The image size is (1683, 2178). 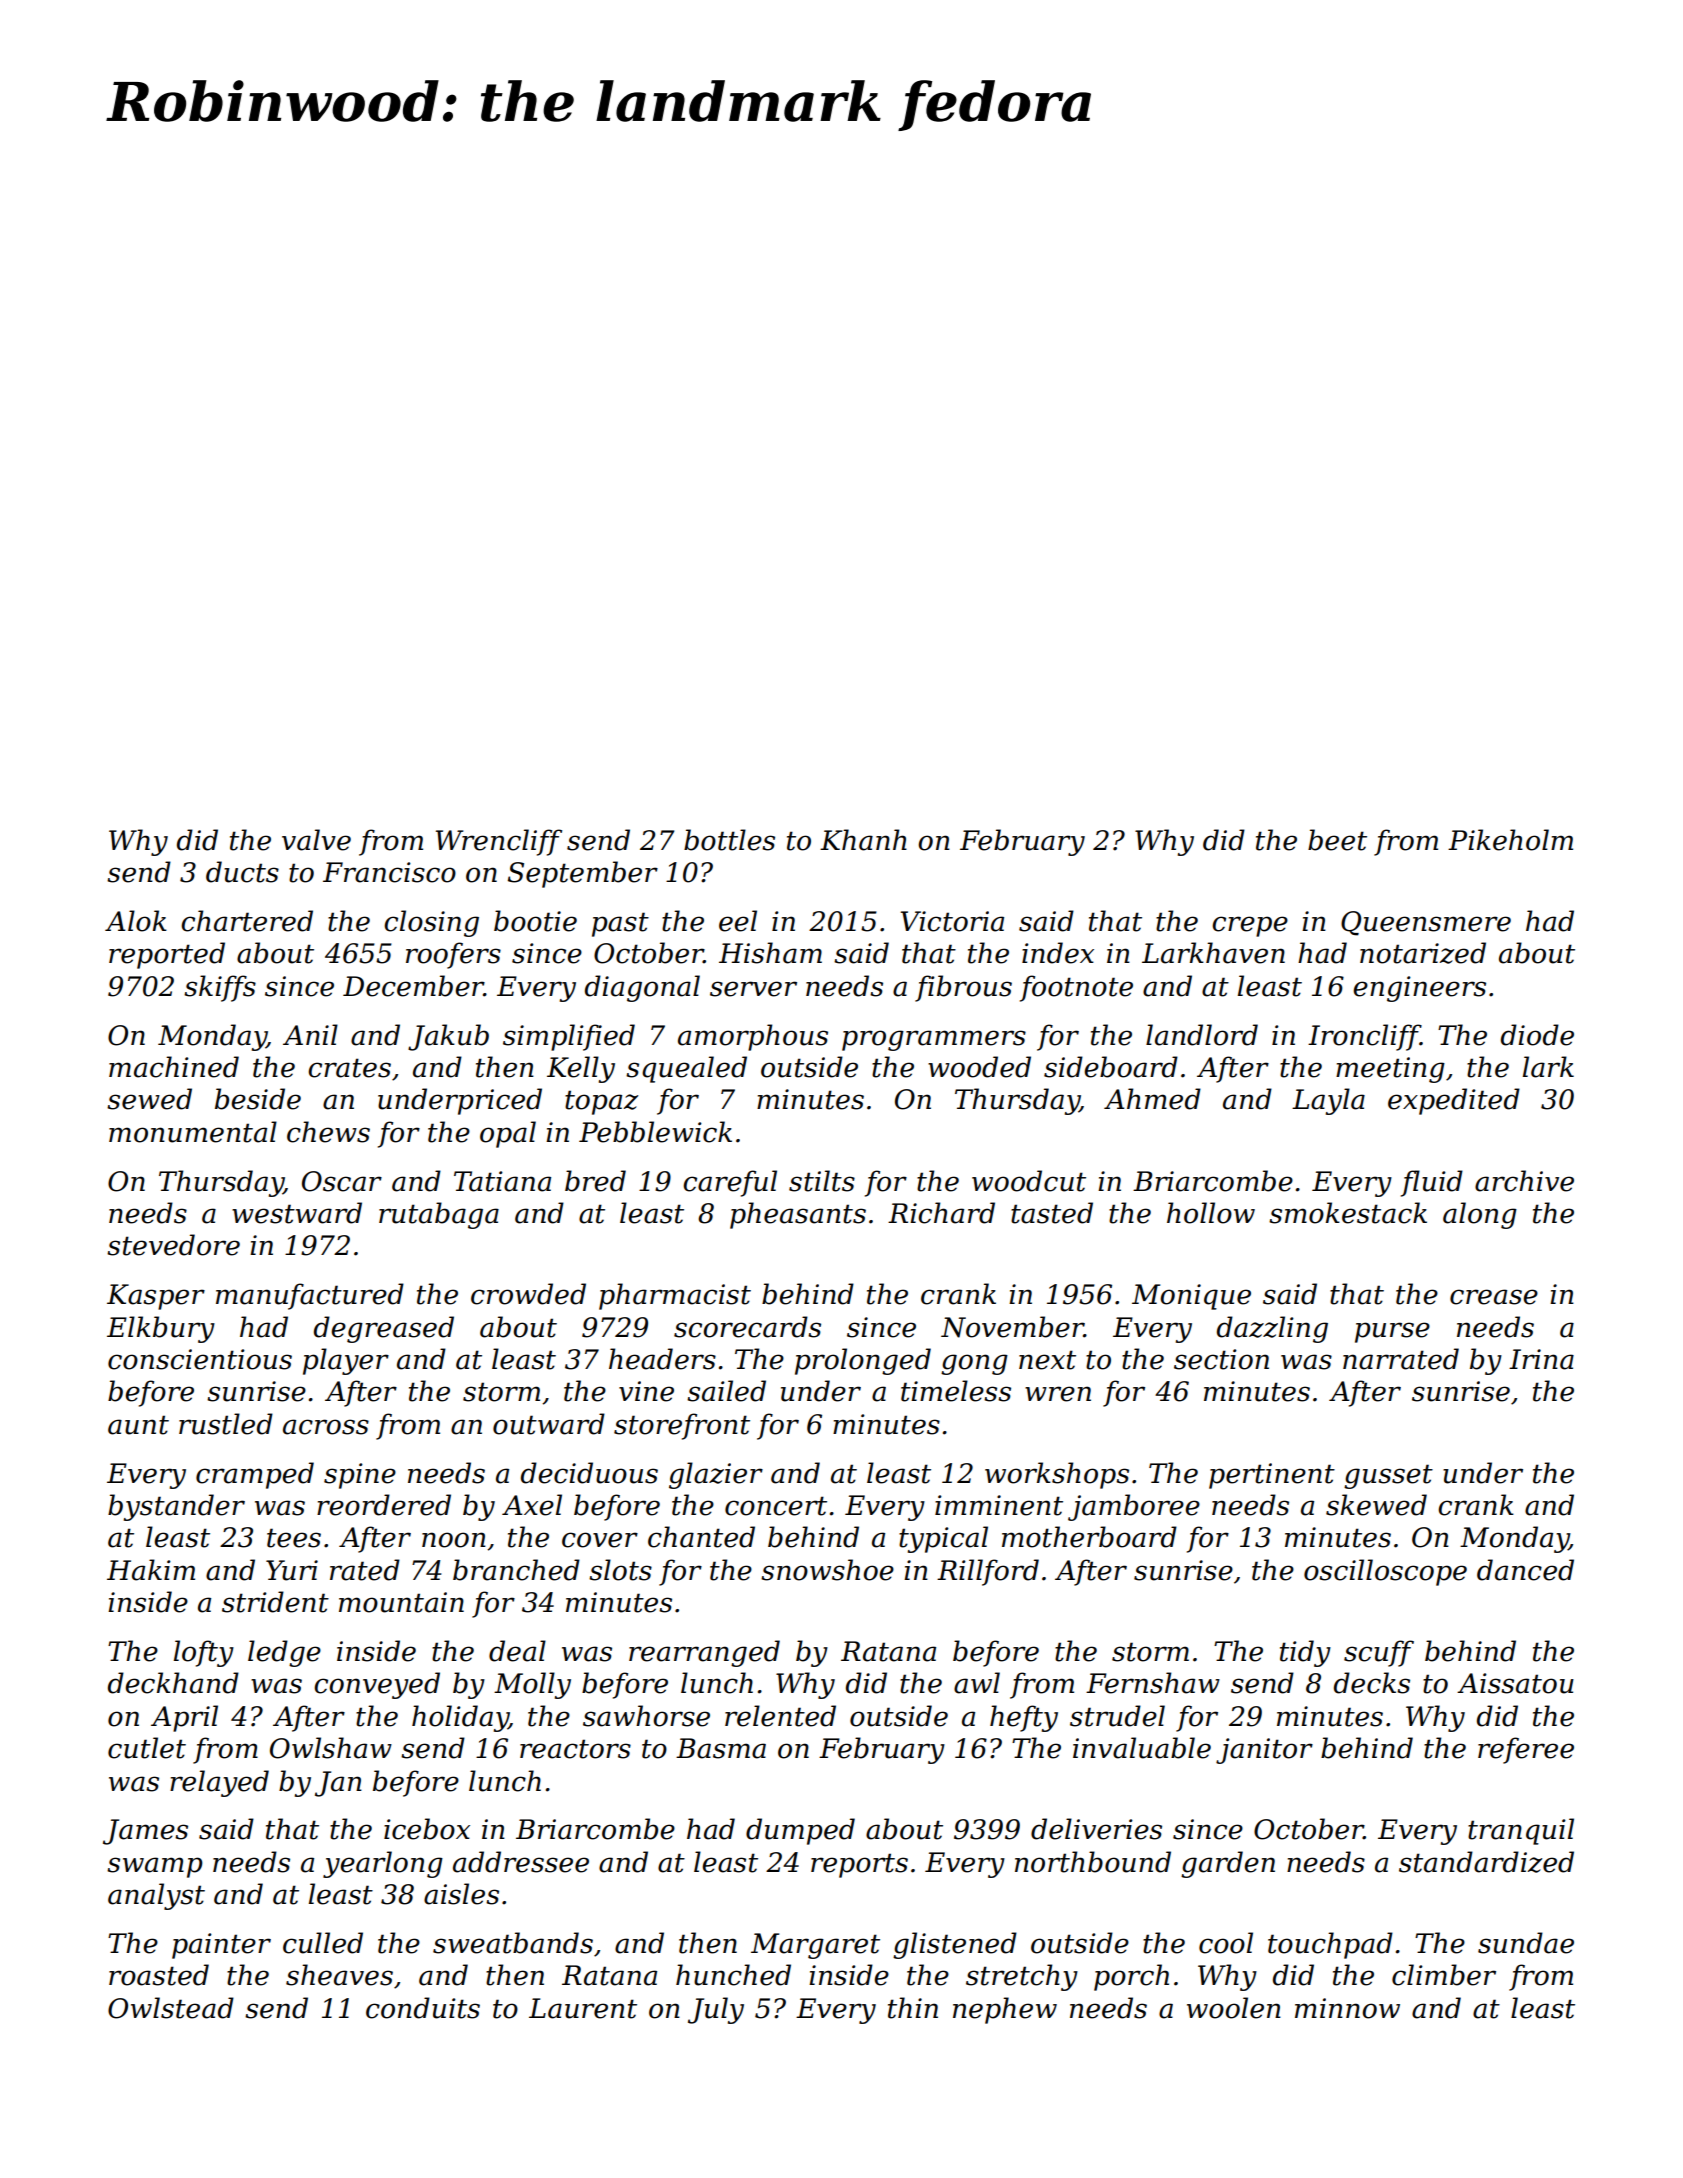 I want to click on scorecards, so click(x=747, y=1327).
